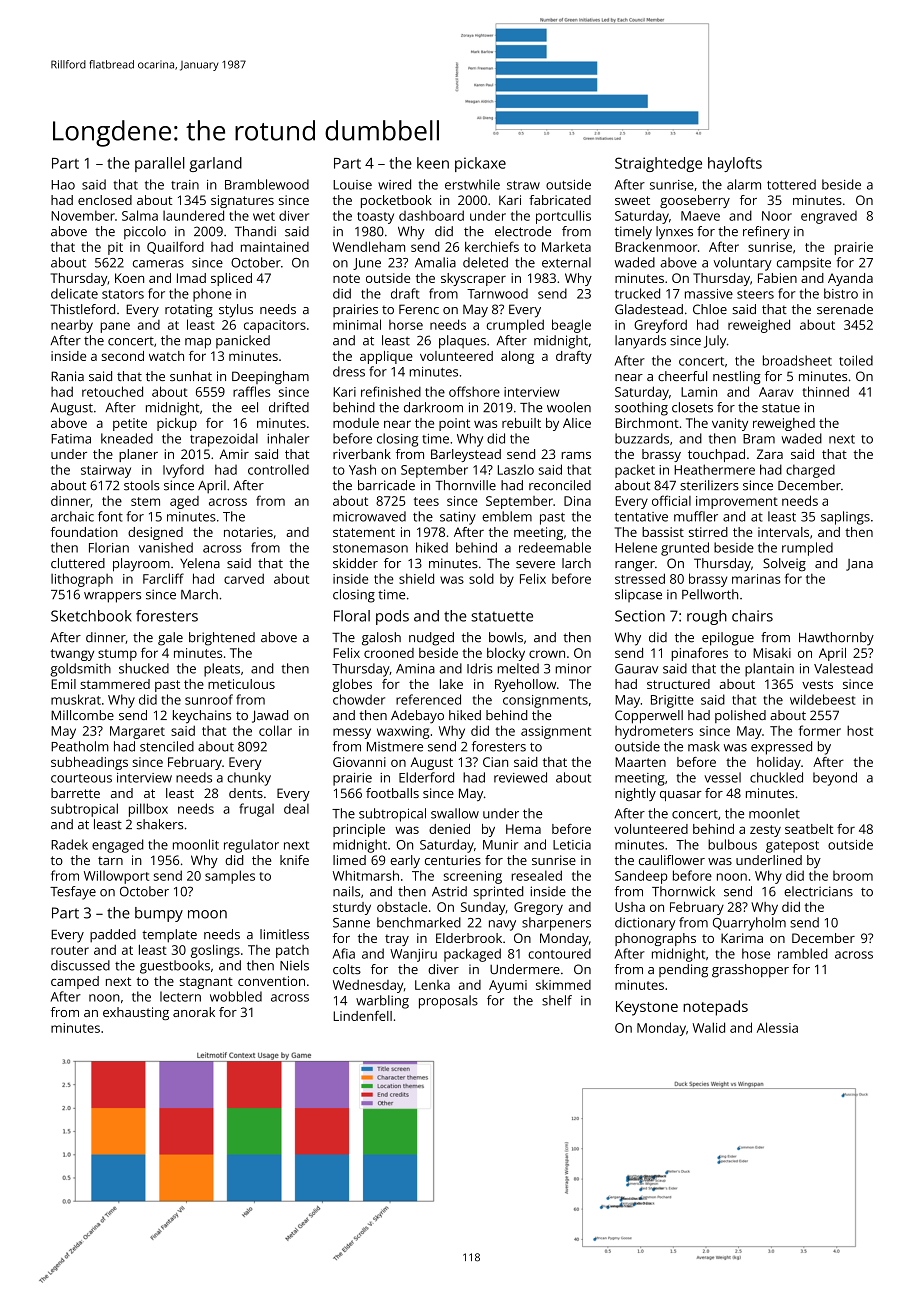 Image resolution: width=924 pixels, height=1308 pixels. What do you see at coordinates (426, 501) in the image?
I see `tees` at bounding box center [426, 501].
